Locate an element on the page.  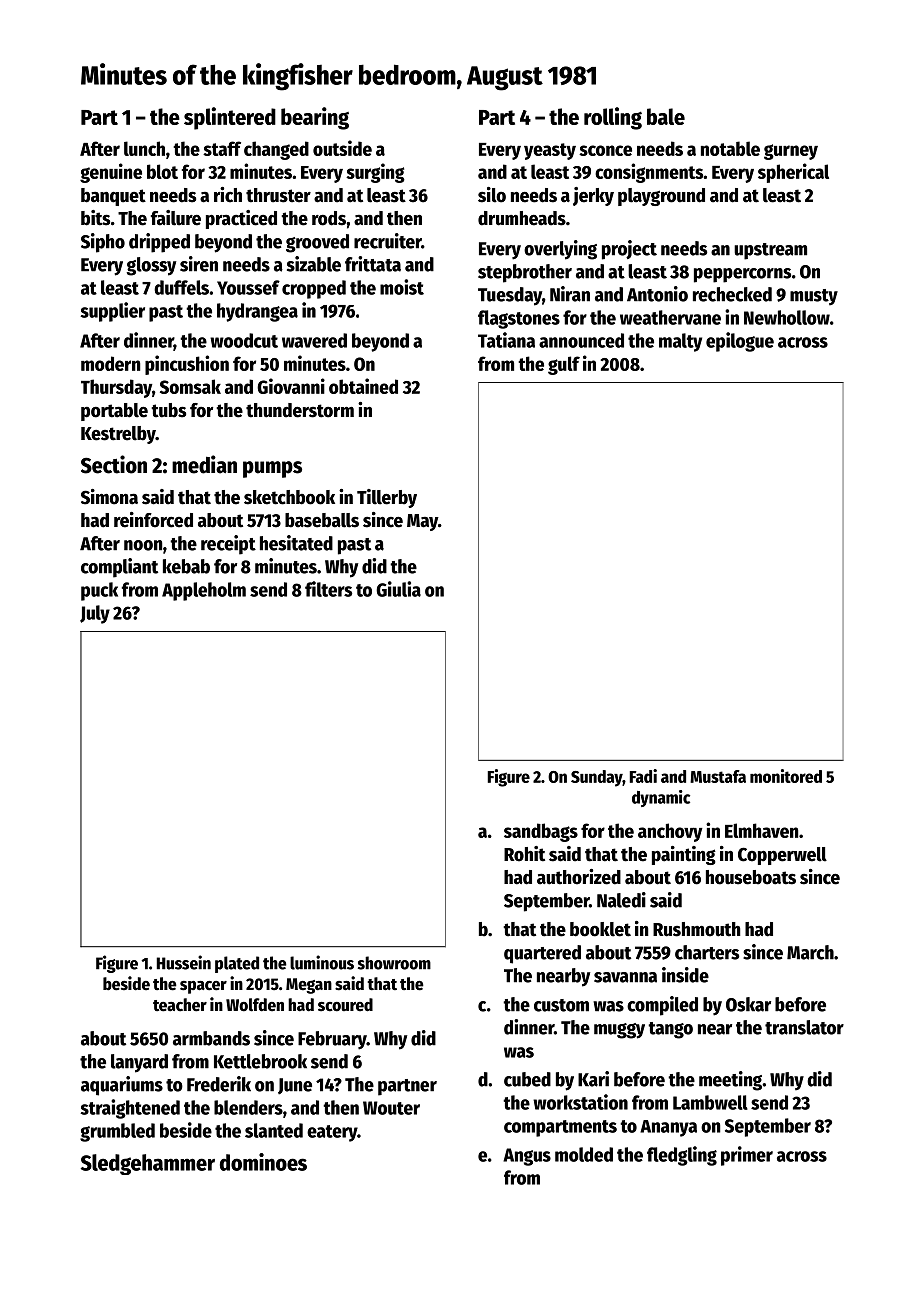
epilogue is located at coordinates (740, 342).
